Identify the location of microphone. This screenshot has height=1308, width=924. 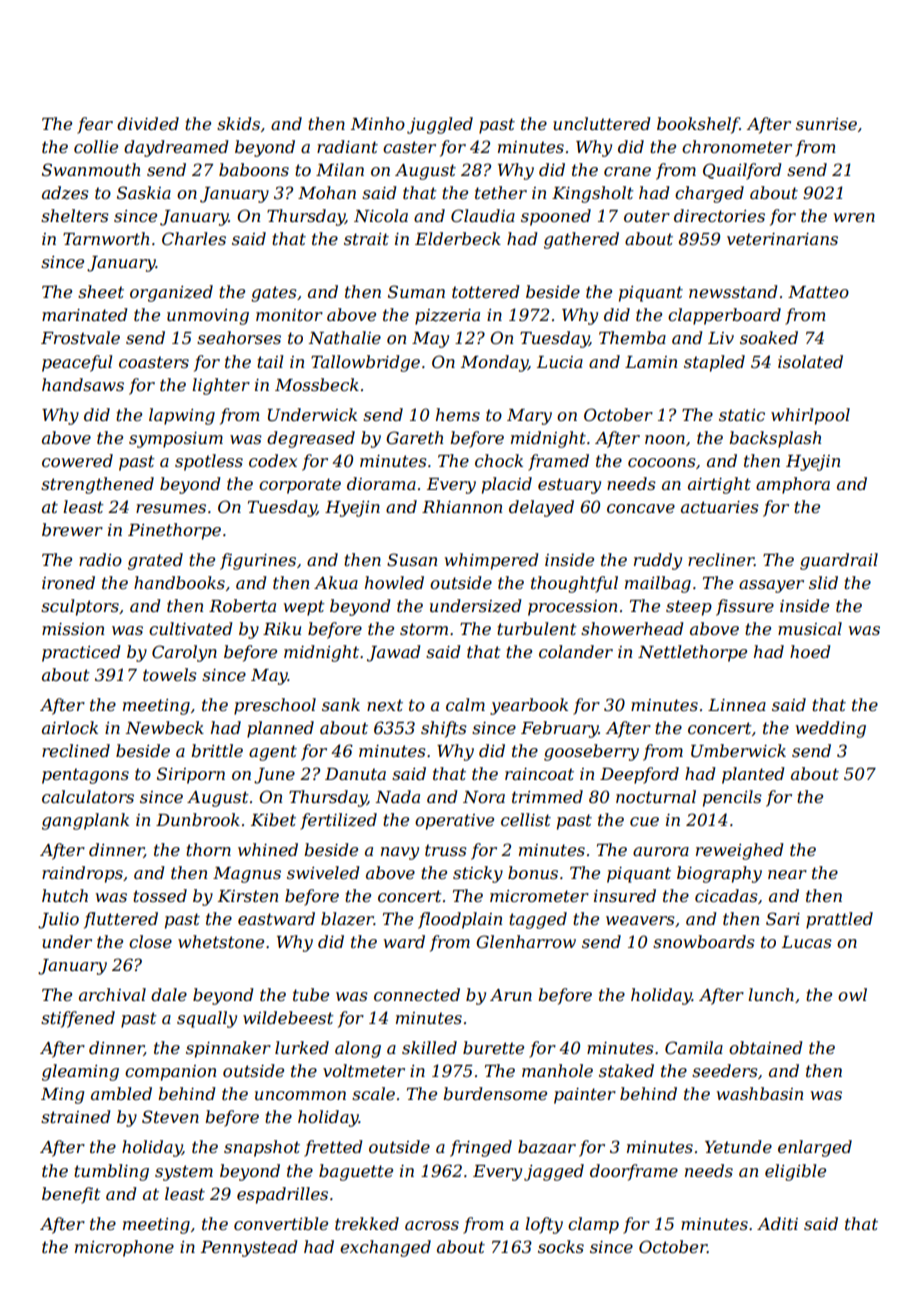
(124, 1248).
